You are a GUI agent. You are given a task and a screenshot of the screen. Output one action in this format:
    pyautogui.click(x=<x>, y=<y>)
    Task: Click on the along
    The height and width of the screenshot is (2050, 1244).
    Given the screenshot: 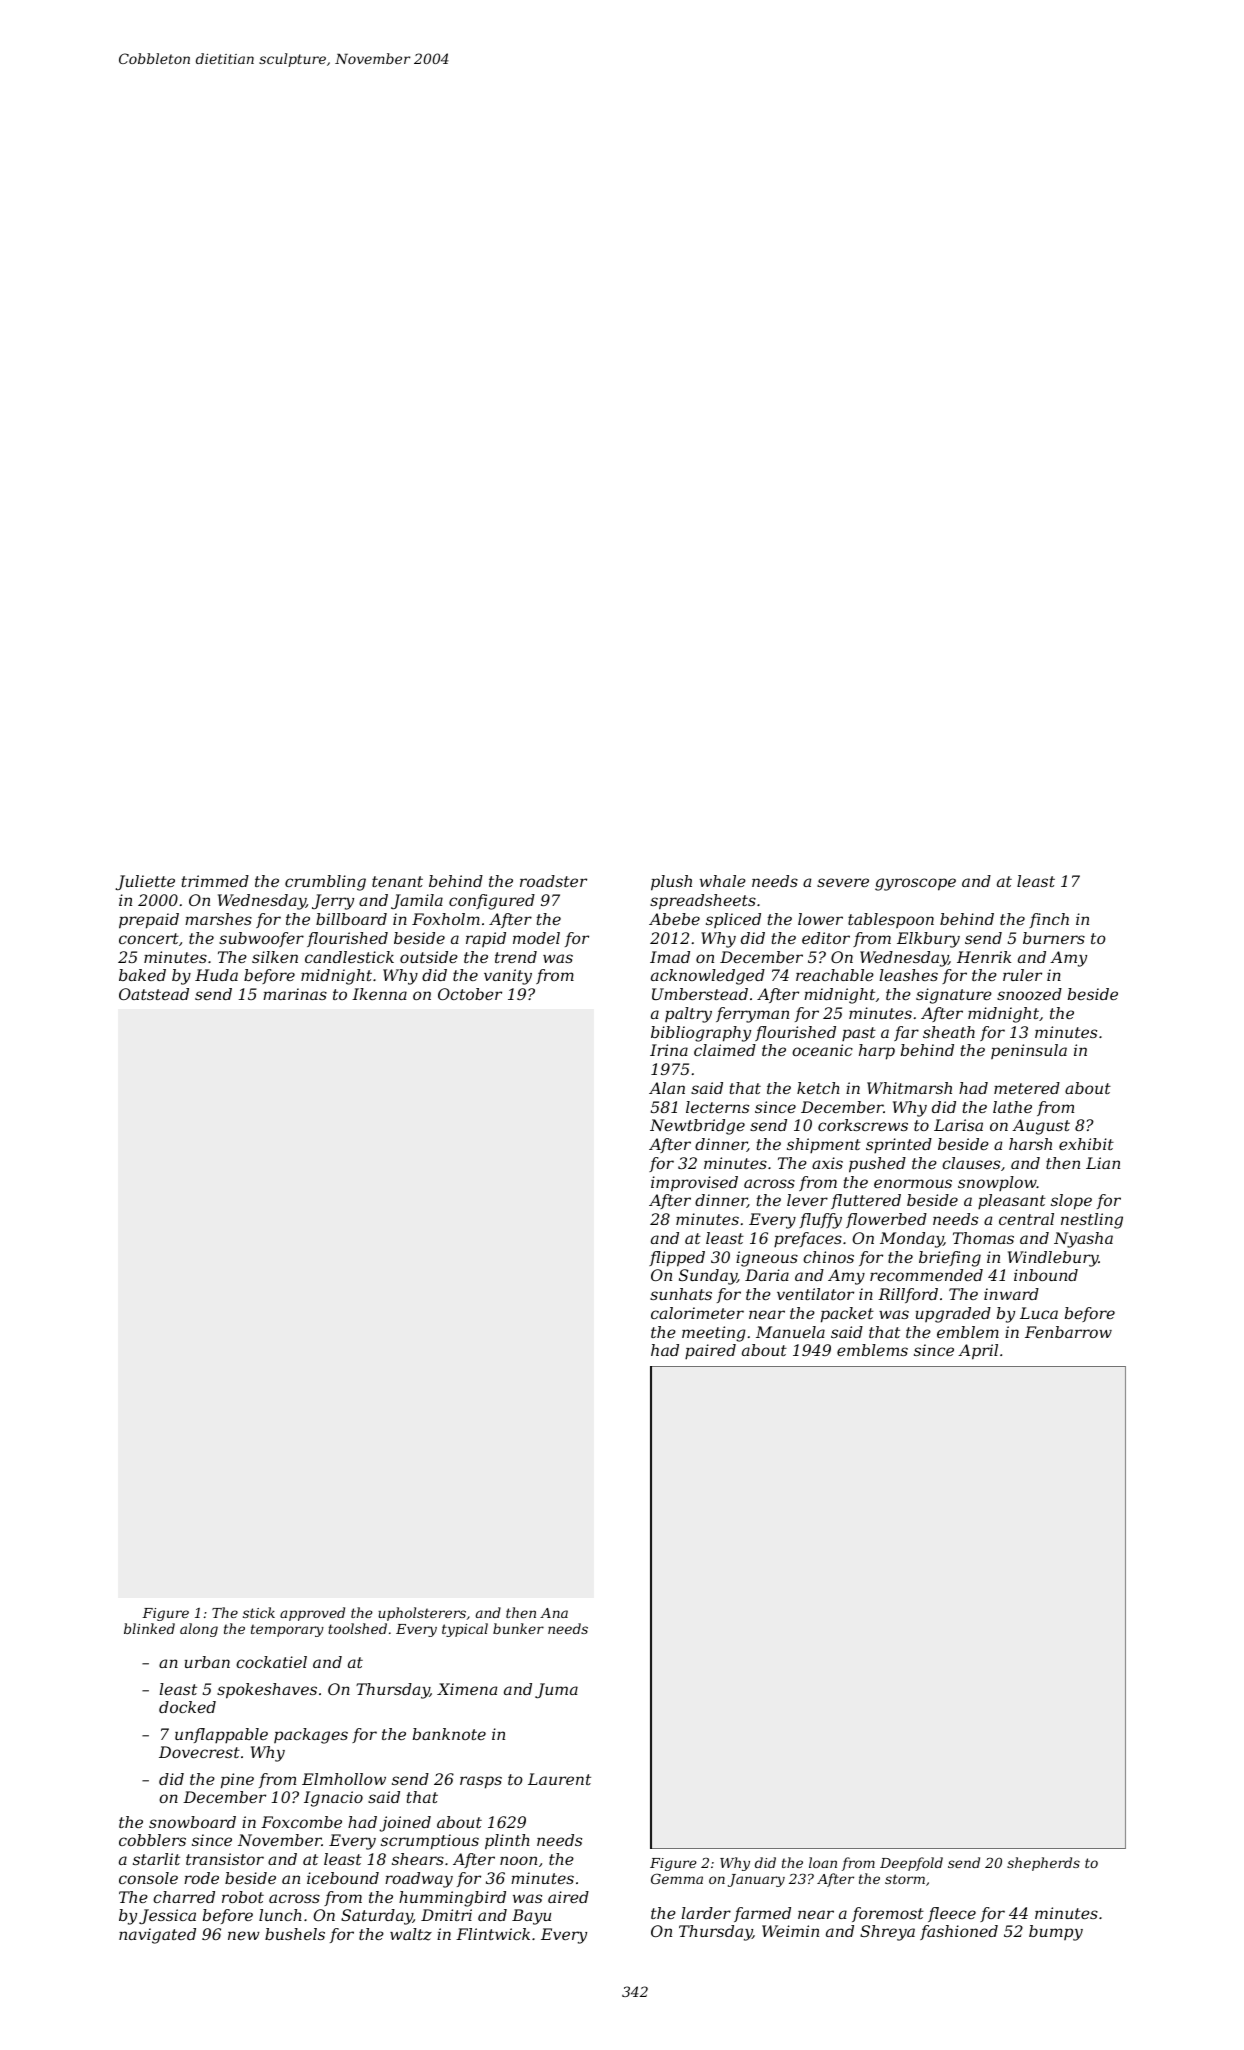 What is the action you would take?
    pyautogui.click(x=199, y=1630)
